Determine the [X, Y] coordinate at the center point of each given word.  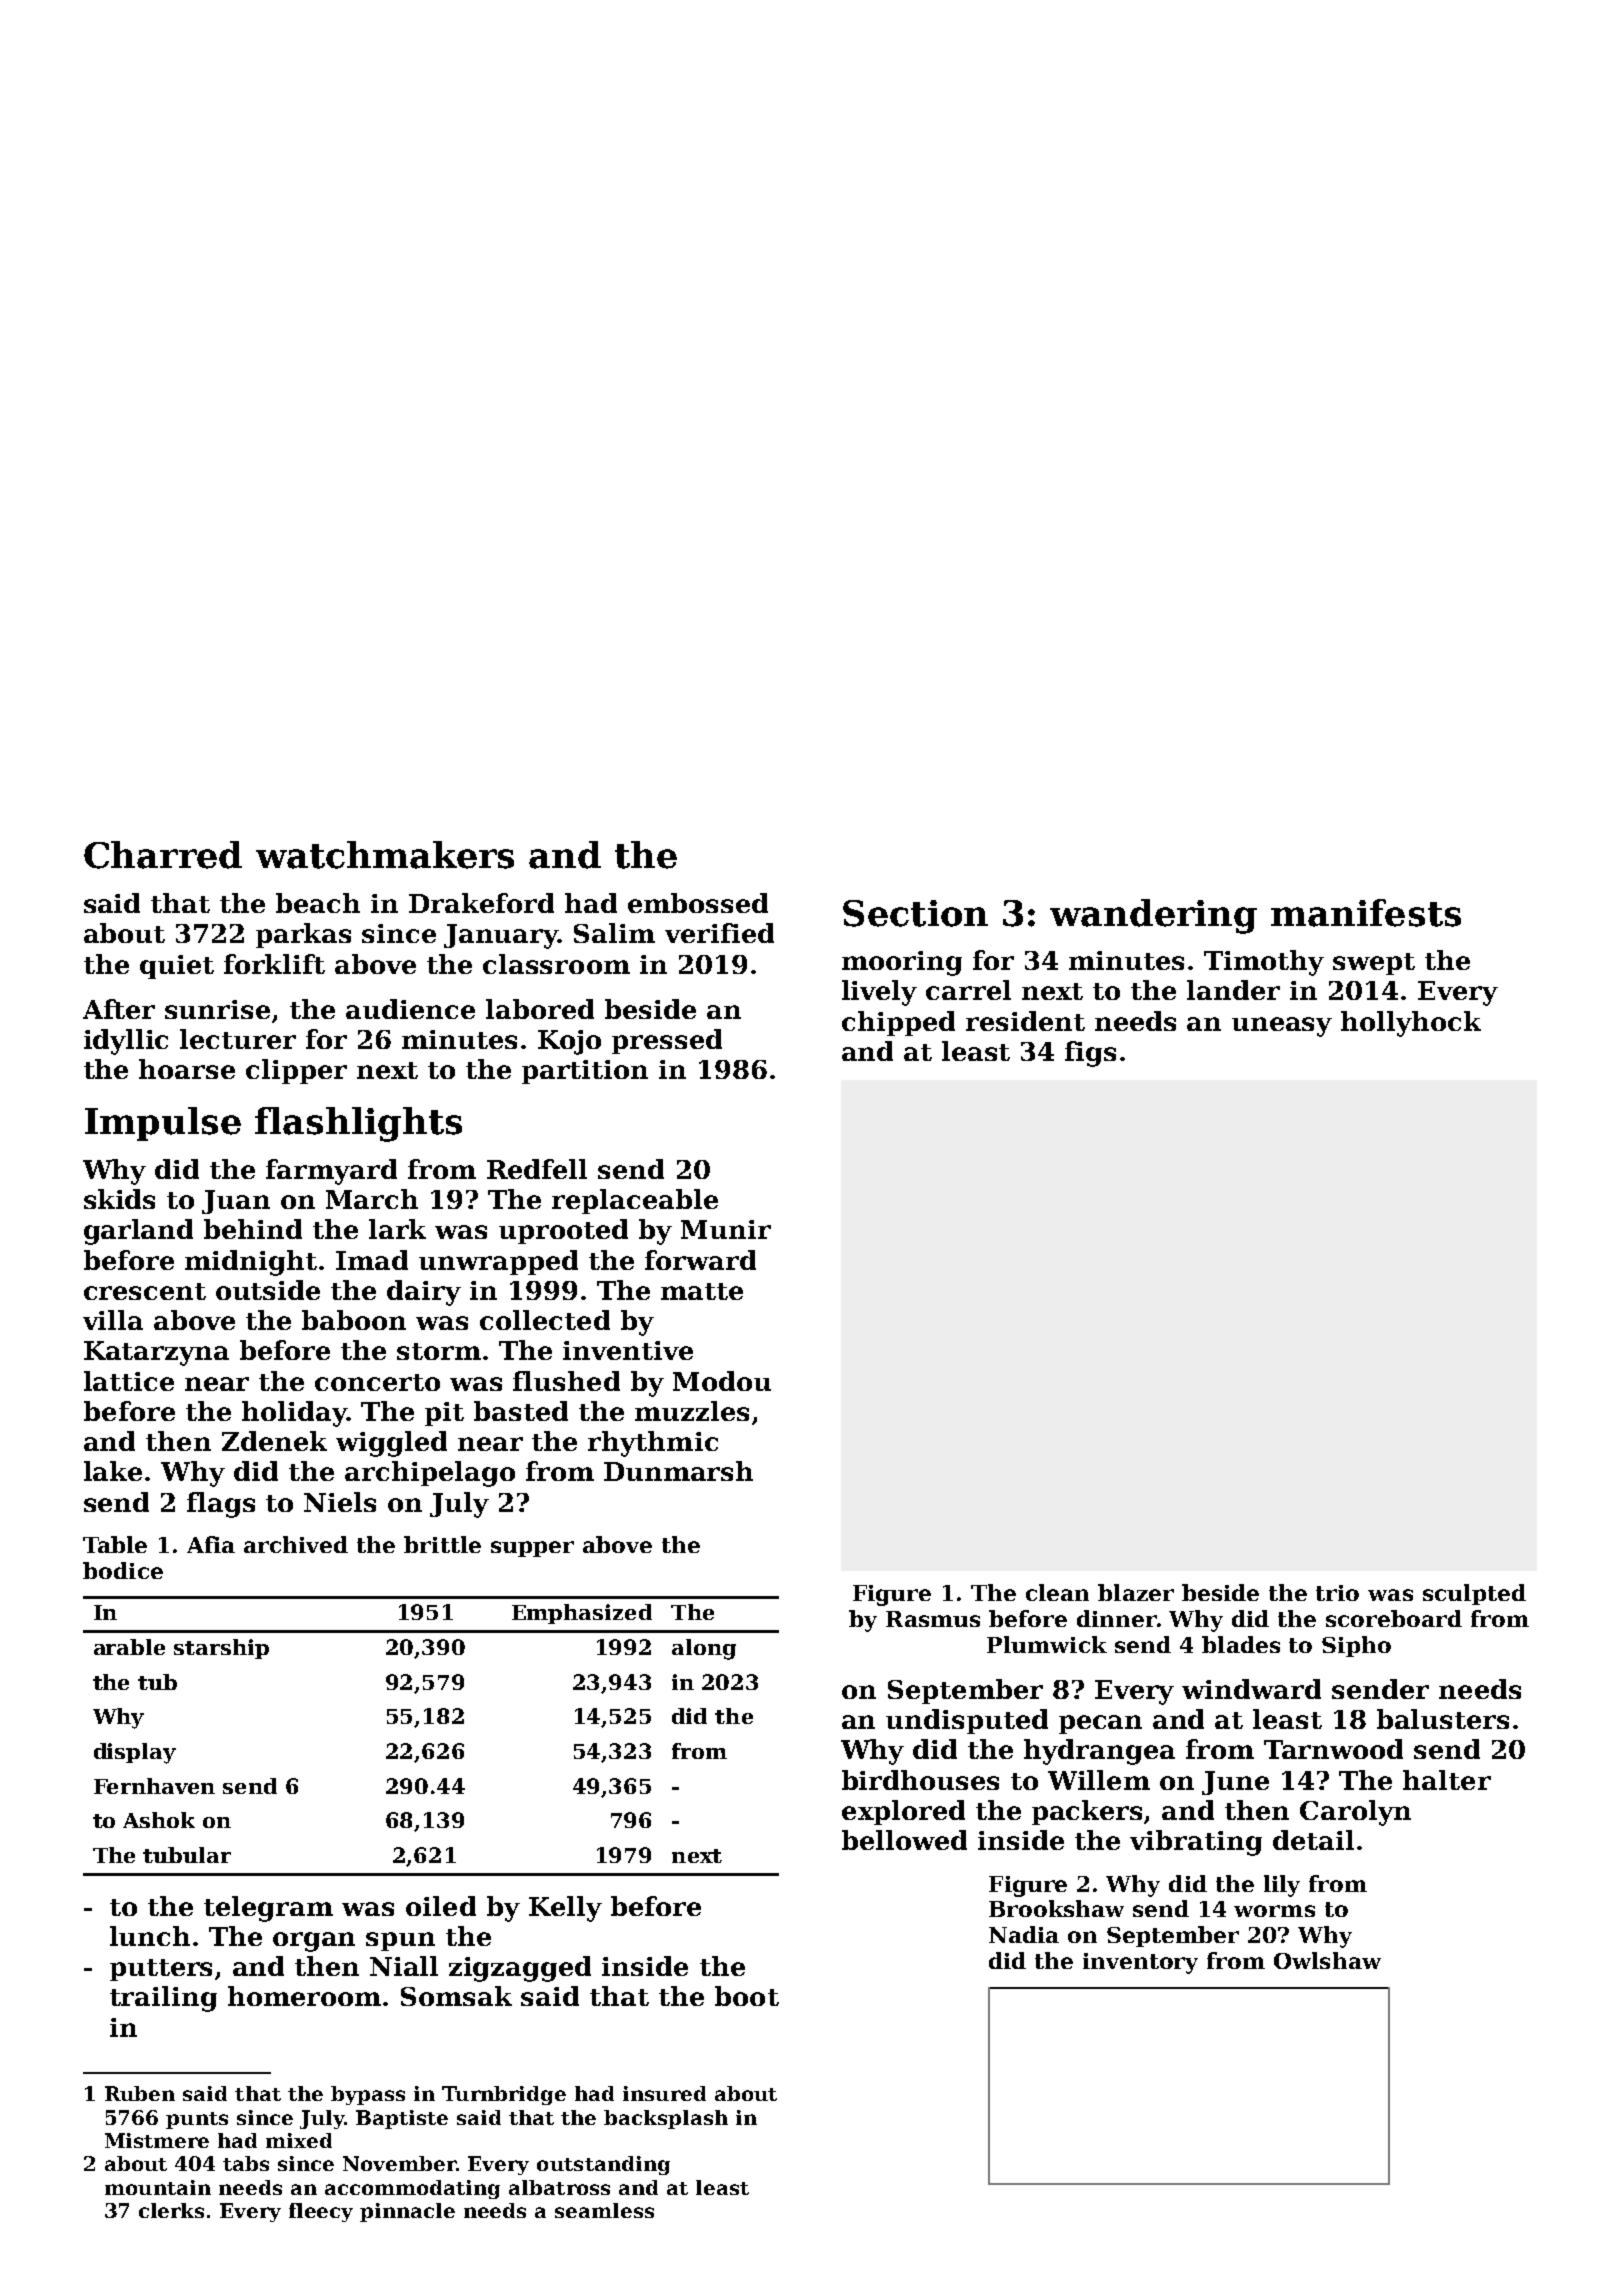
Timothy [1264, 963]
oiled [441, 1906]
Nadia [1024, 1934]
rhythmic [653, 1444]
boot [747, 1996]
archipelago [430, 1474]
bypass [368, 2095]
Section [915, 913]
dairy [424, 1293]
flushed [566, 1381]
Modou [722, 1381]
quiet [177, 967]
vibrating [1196, 1843]
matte [702, 1291]
